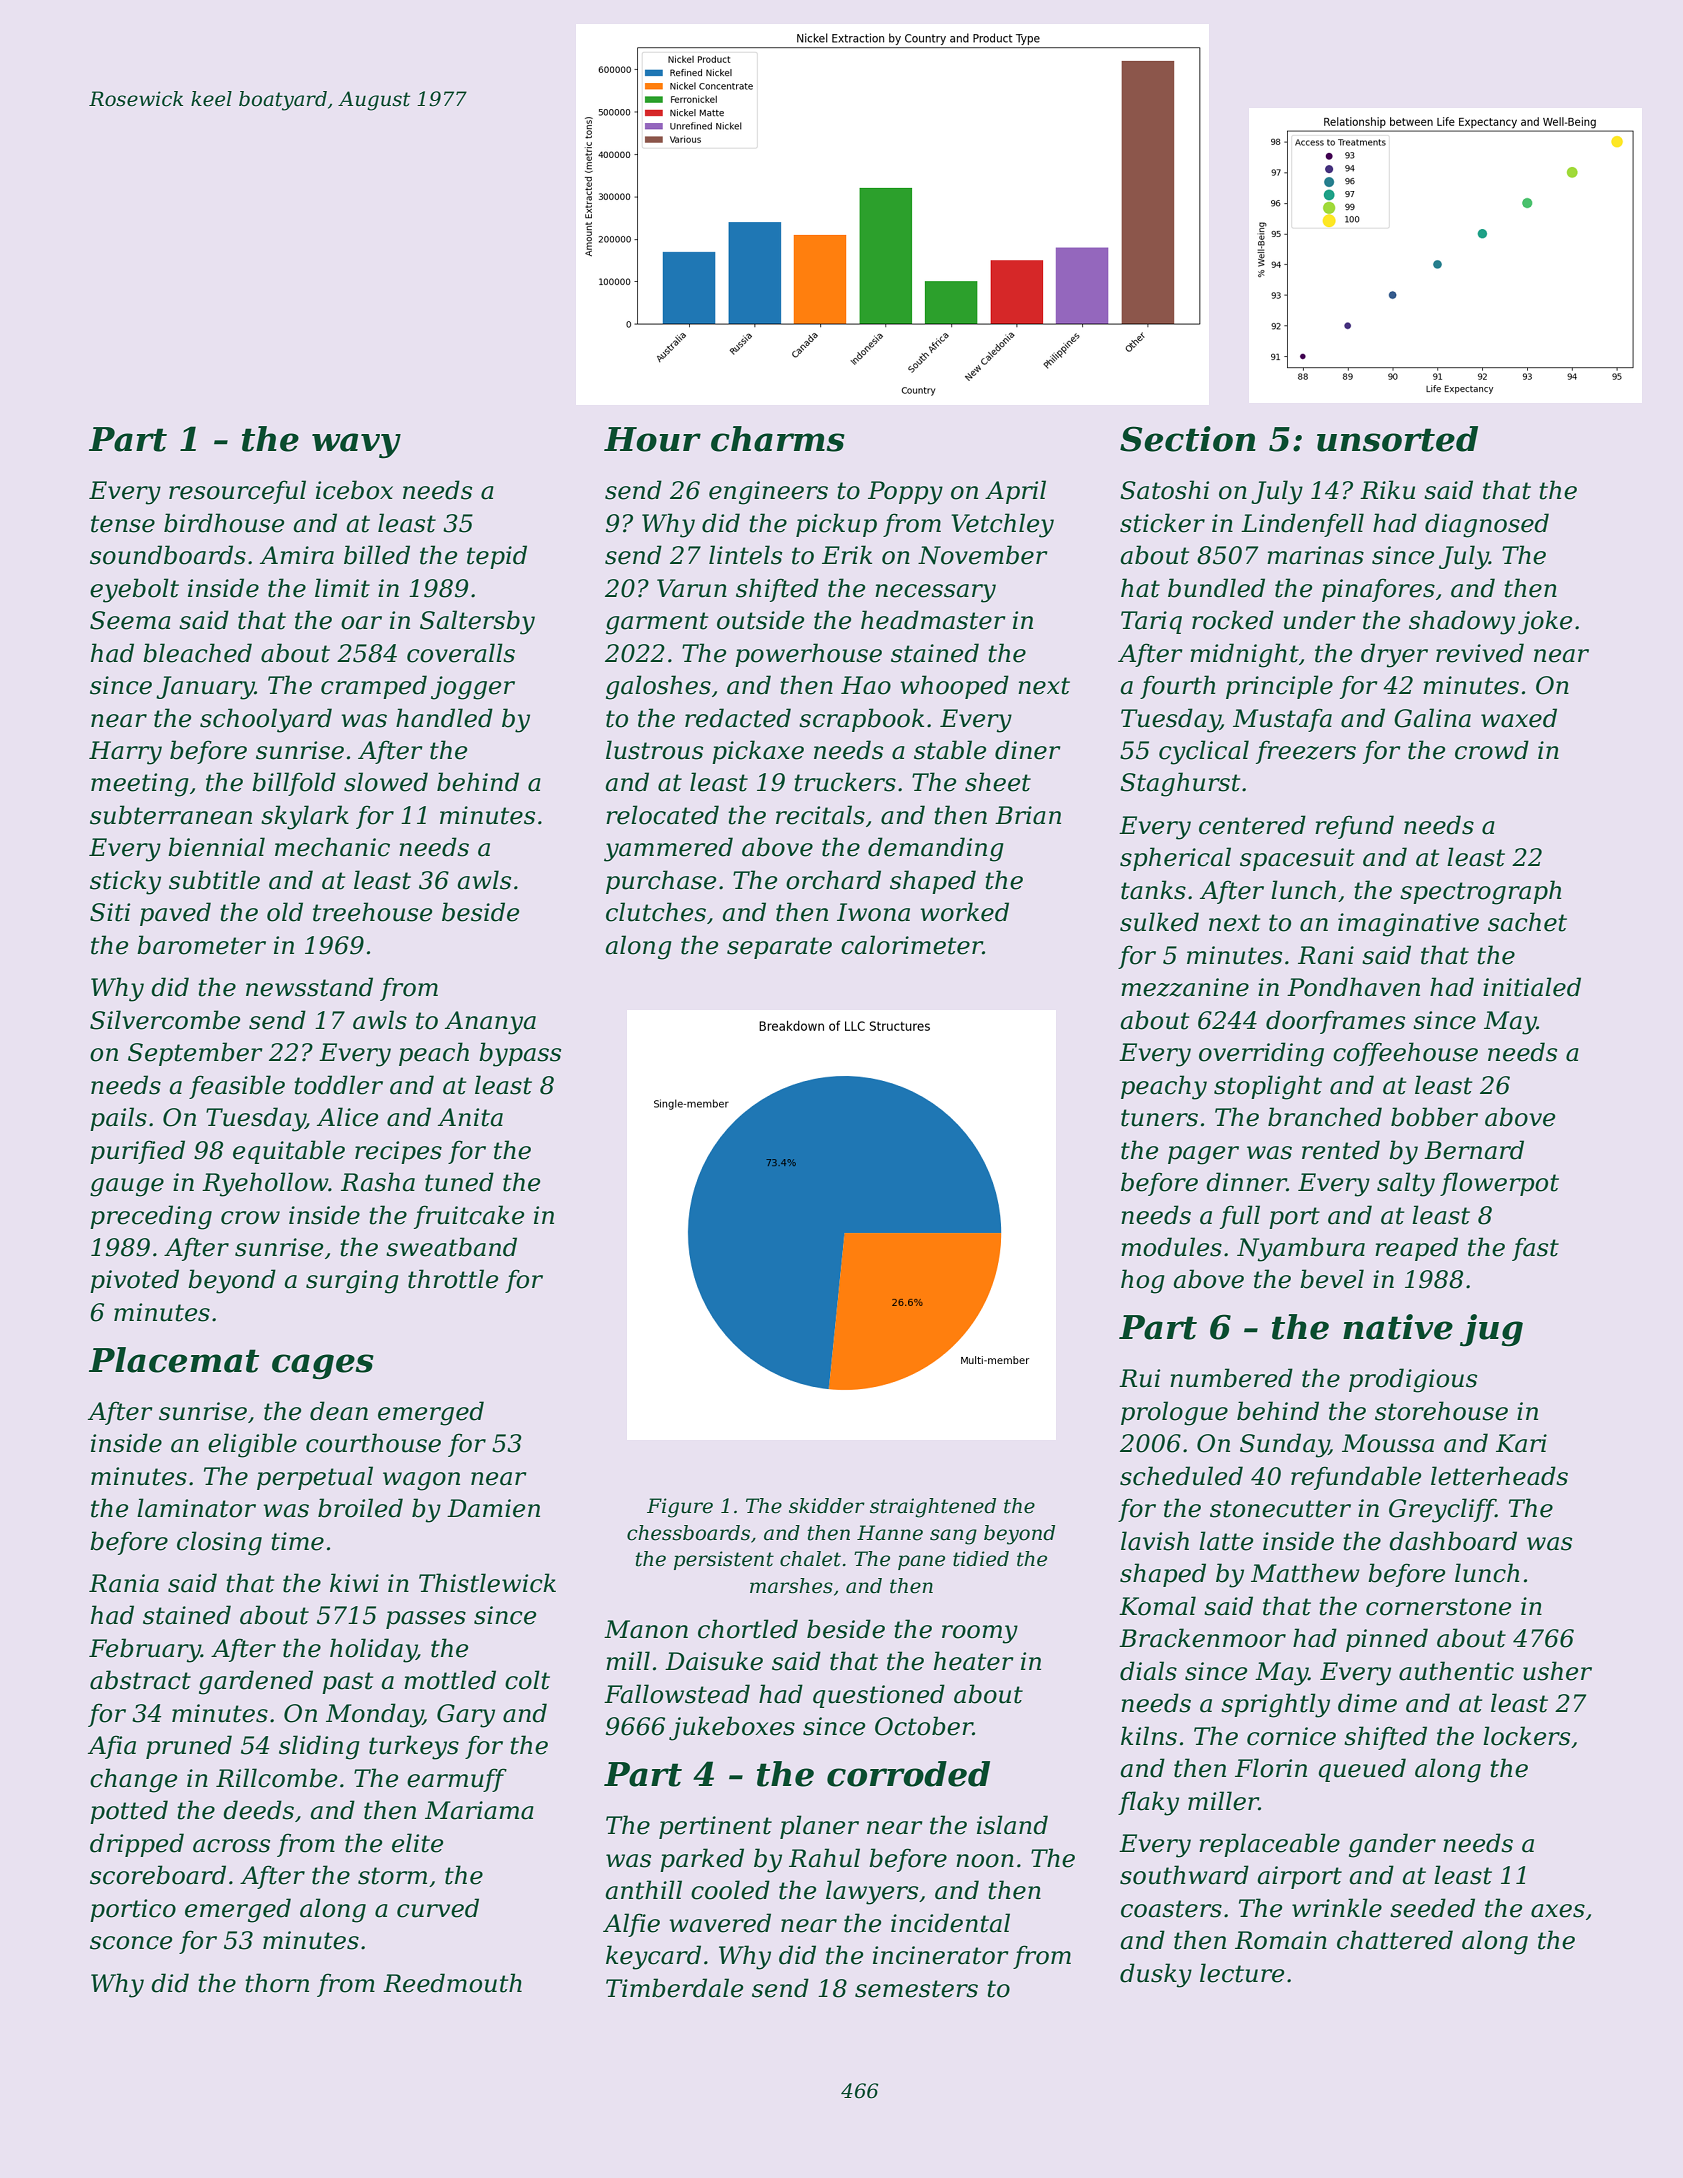 The height and width of the image is (2178, 1683). I want to click on dryer, so click(1394, 655).
